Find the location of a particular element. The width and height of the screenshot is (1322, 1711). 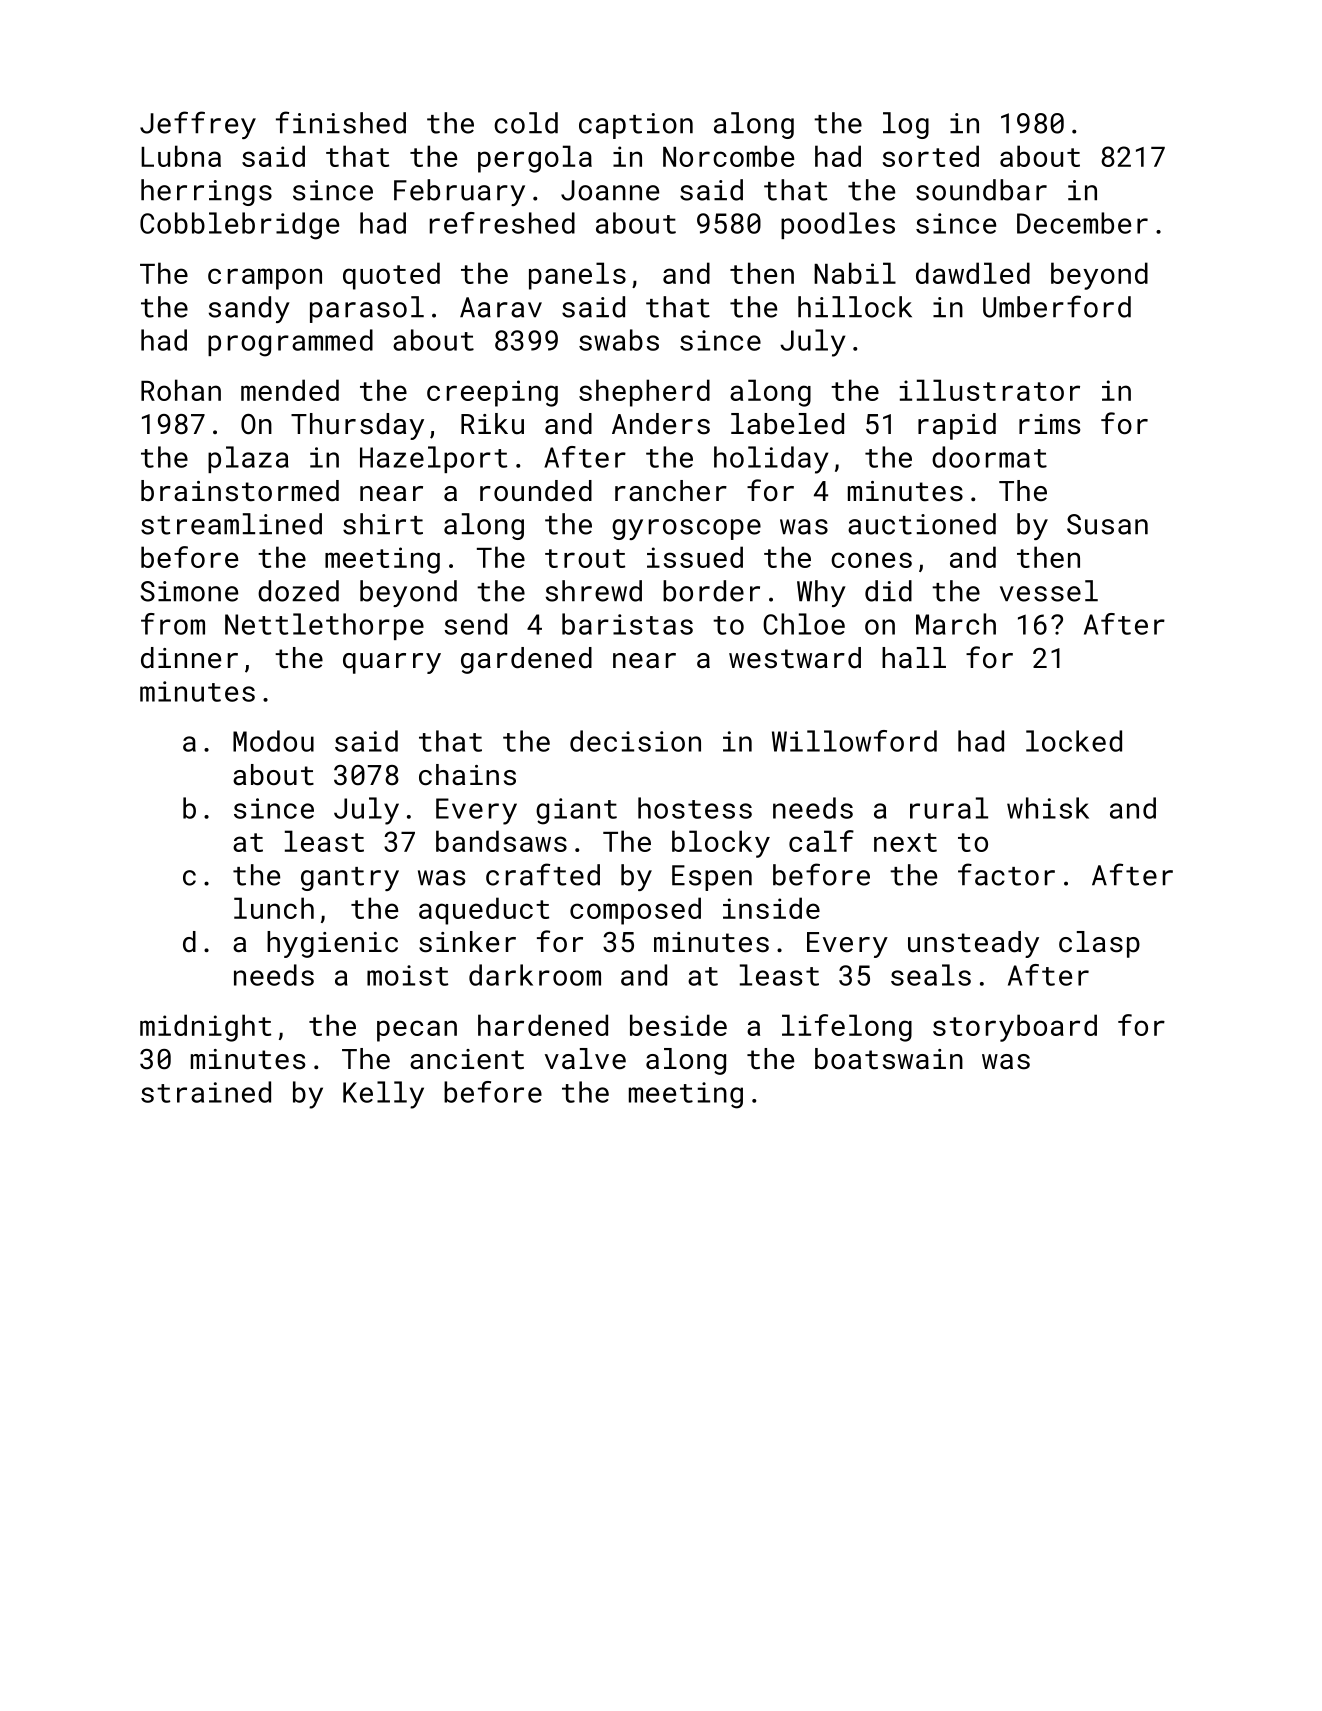

locked is located at coordinates (1074, 741).
